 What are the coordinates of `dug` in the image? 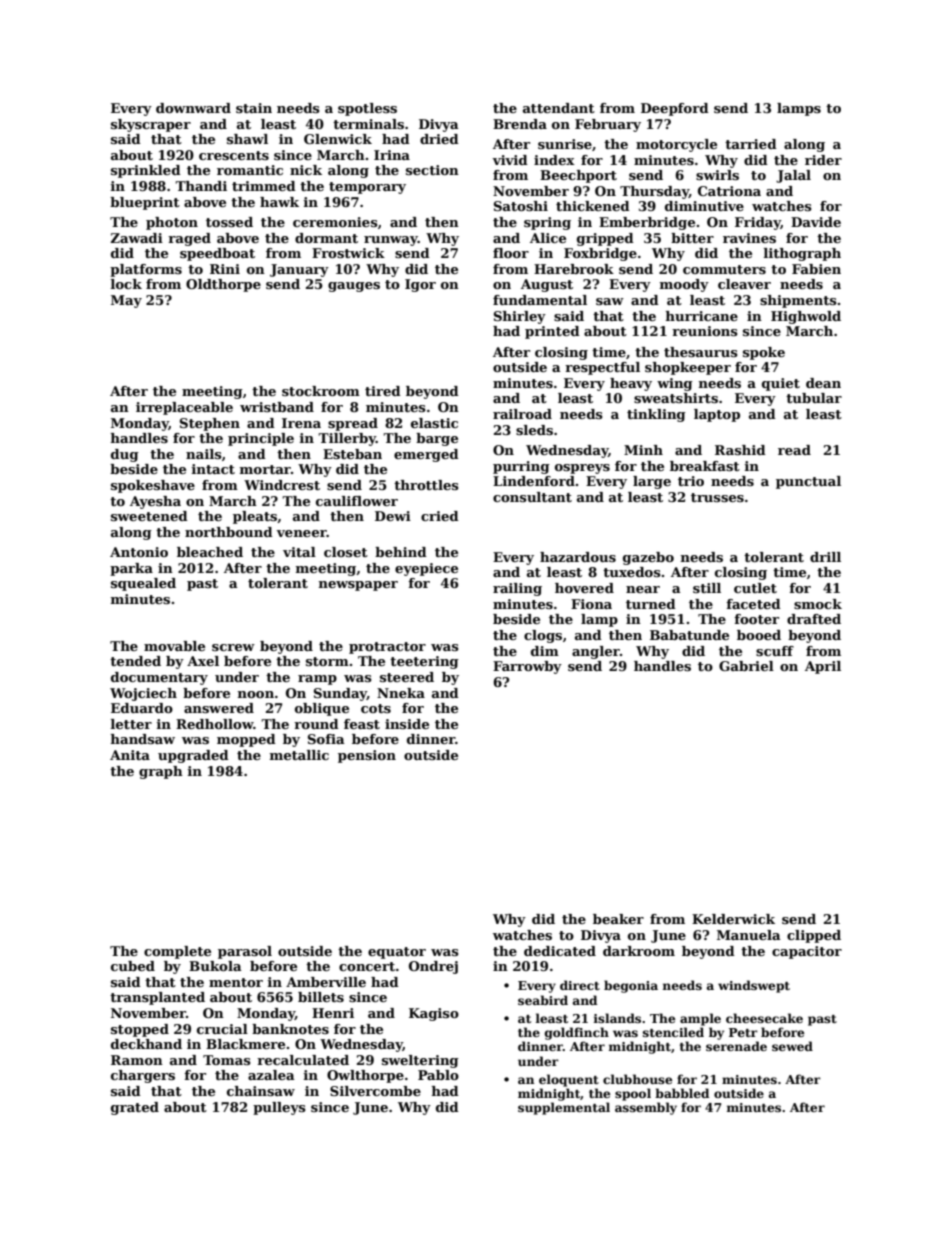 It's located at (125, 455).
